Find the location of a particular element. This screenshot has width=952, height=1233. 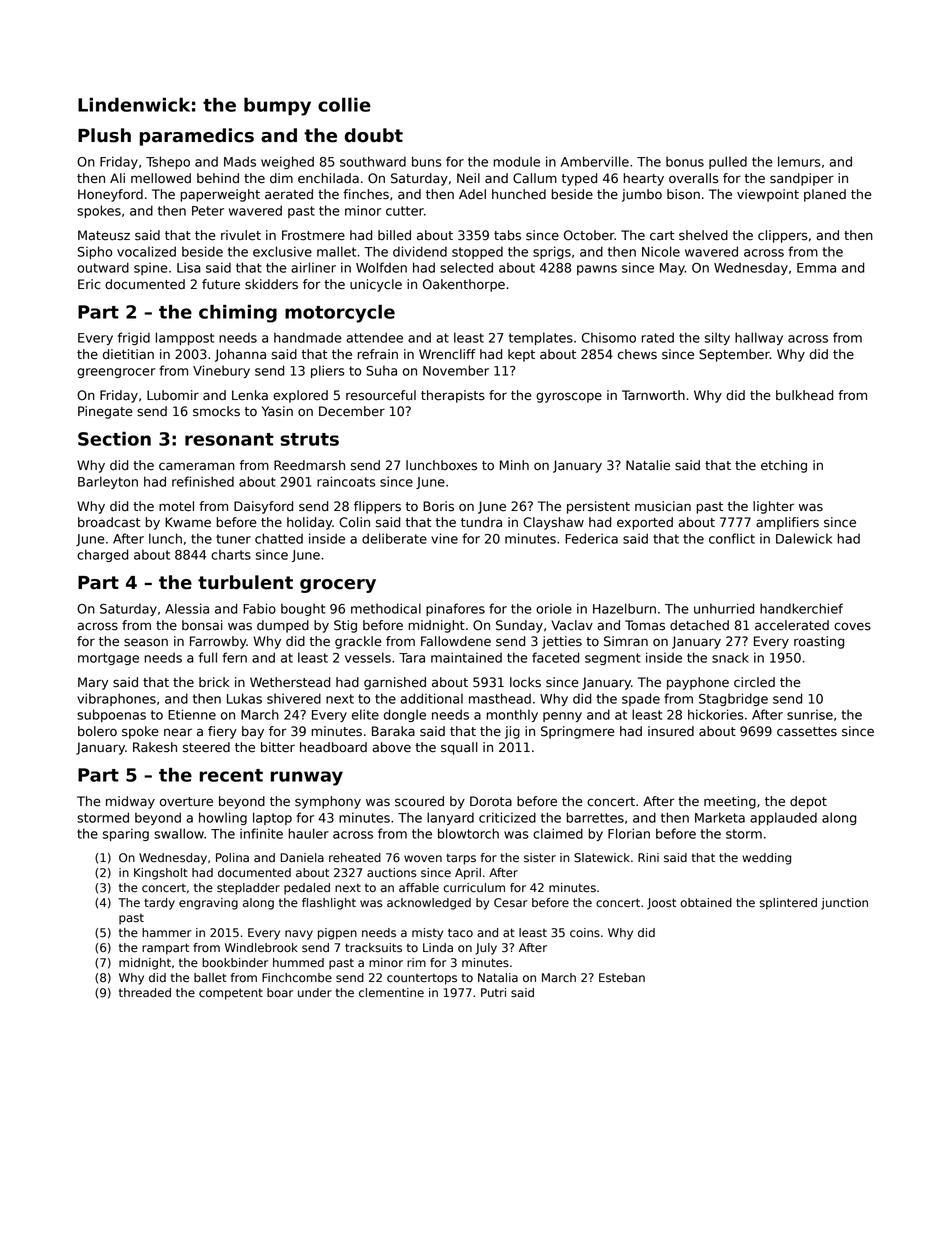

Putri is located at coordinates (493, 993).
